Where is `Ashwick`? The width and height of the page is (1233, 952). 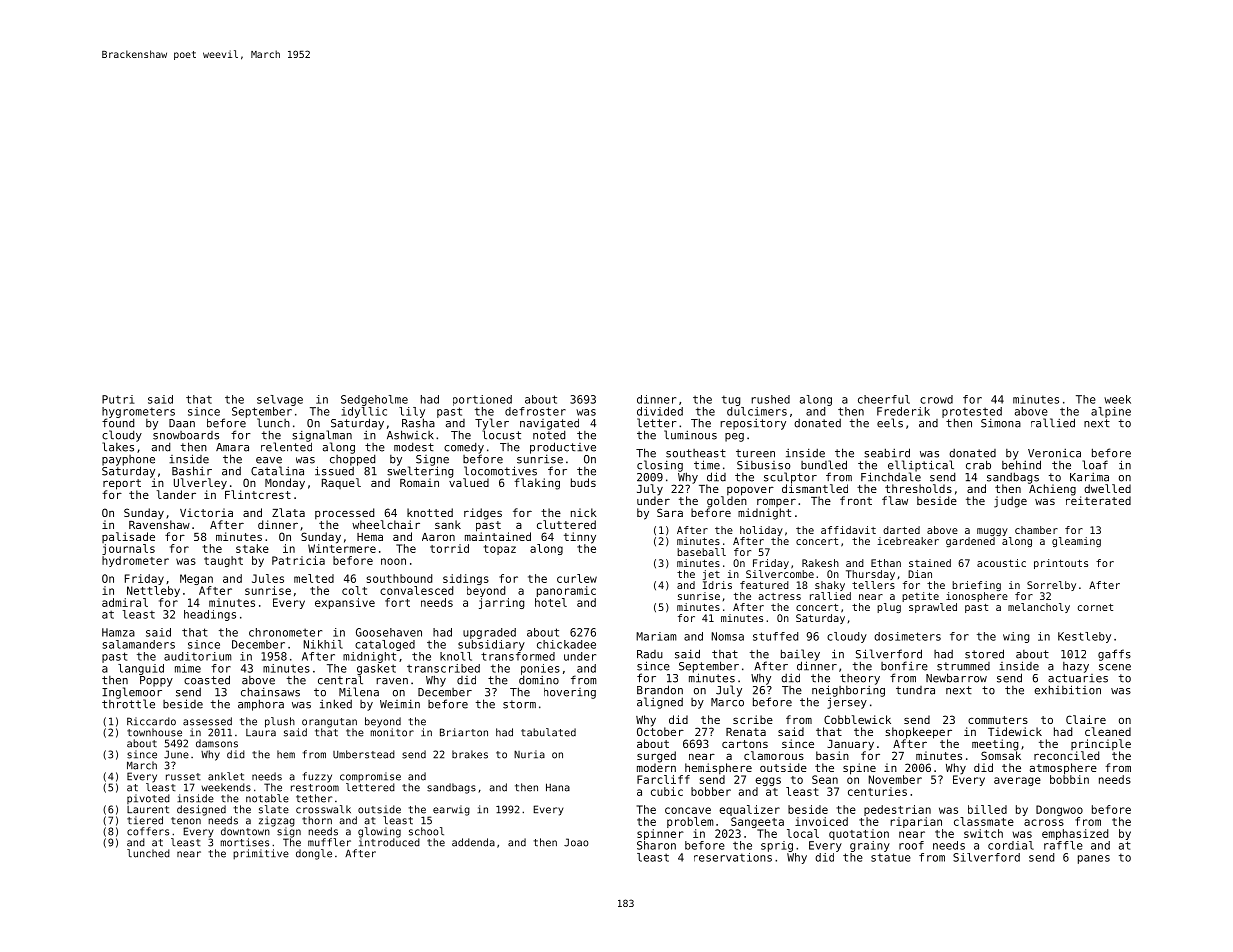
Ashwick is located at coordinates (410, 435).
